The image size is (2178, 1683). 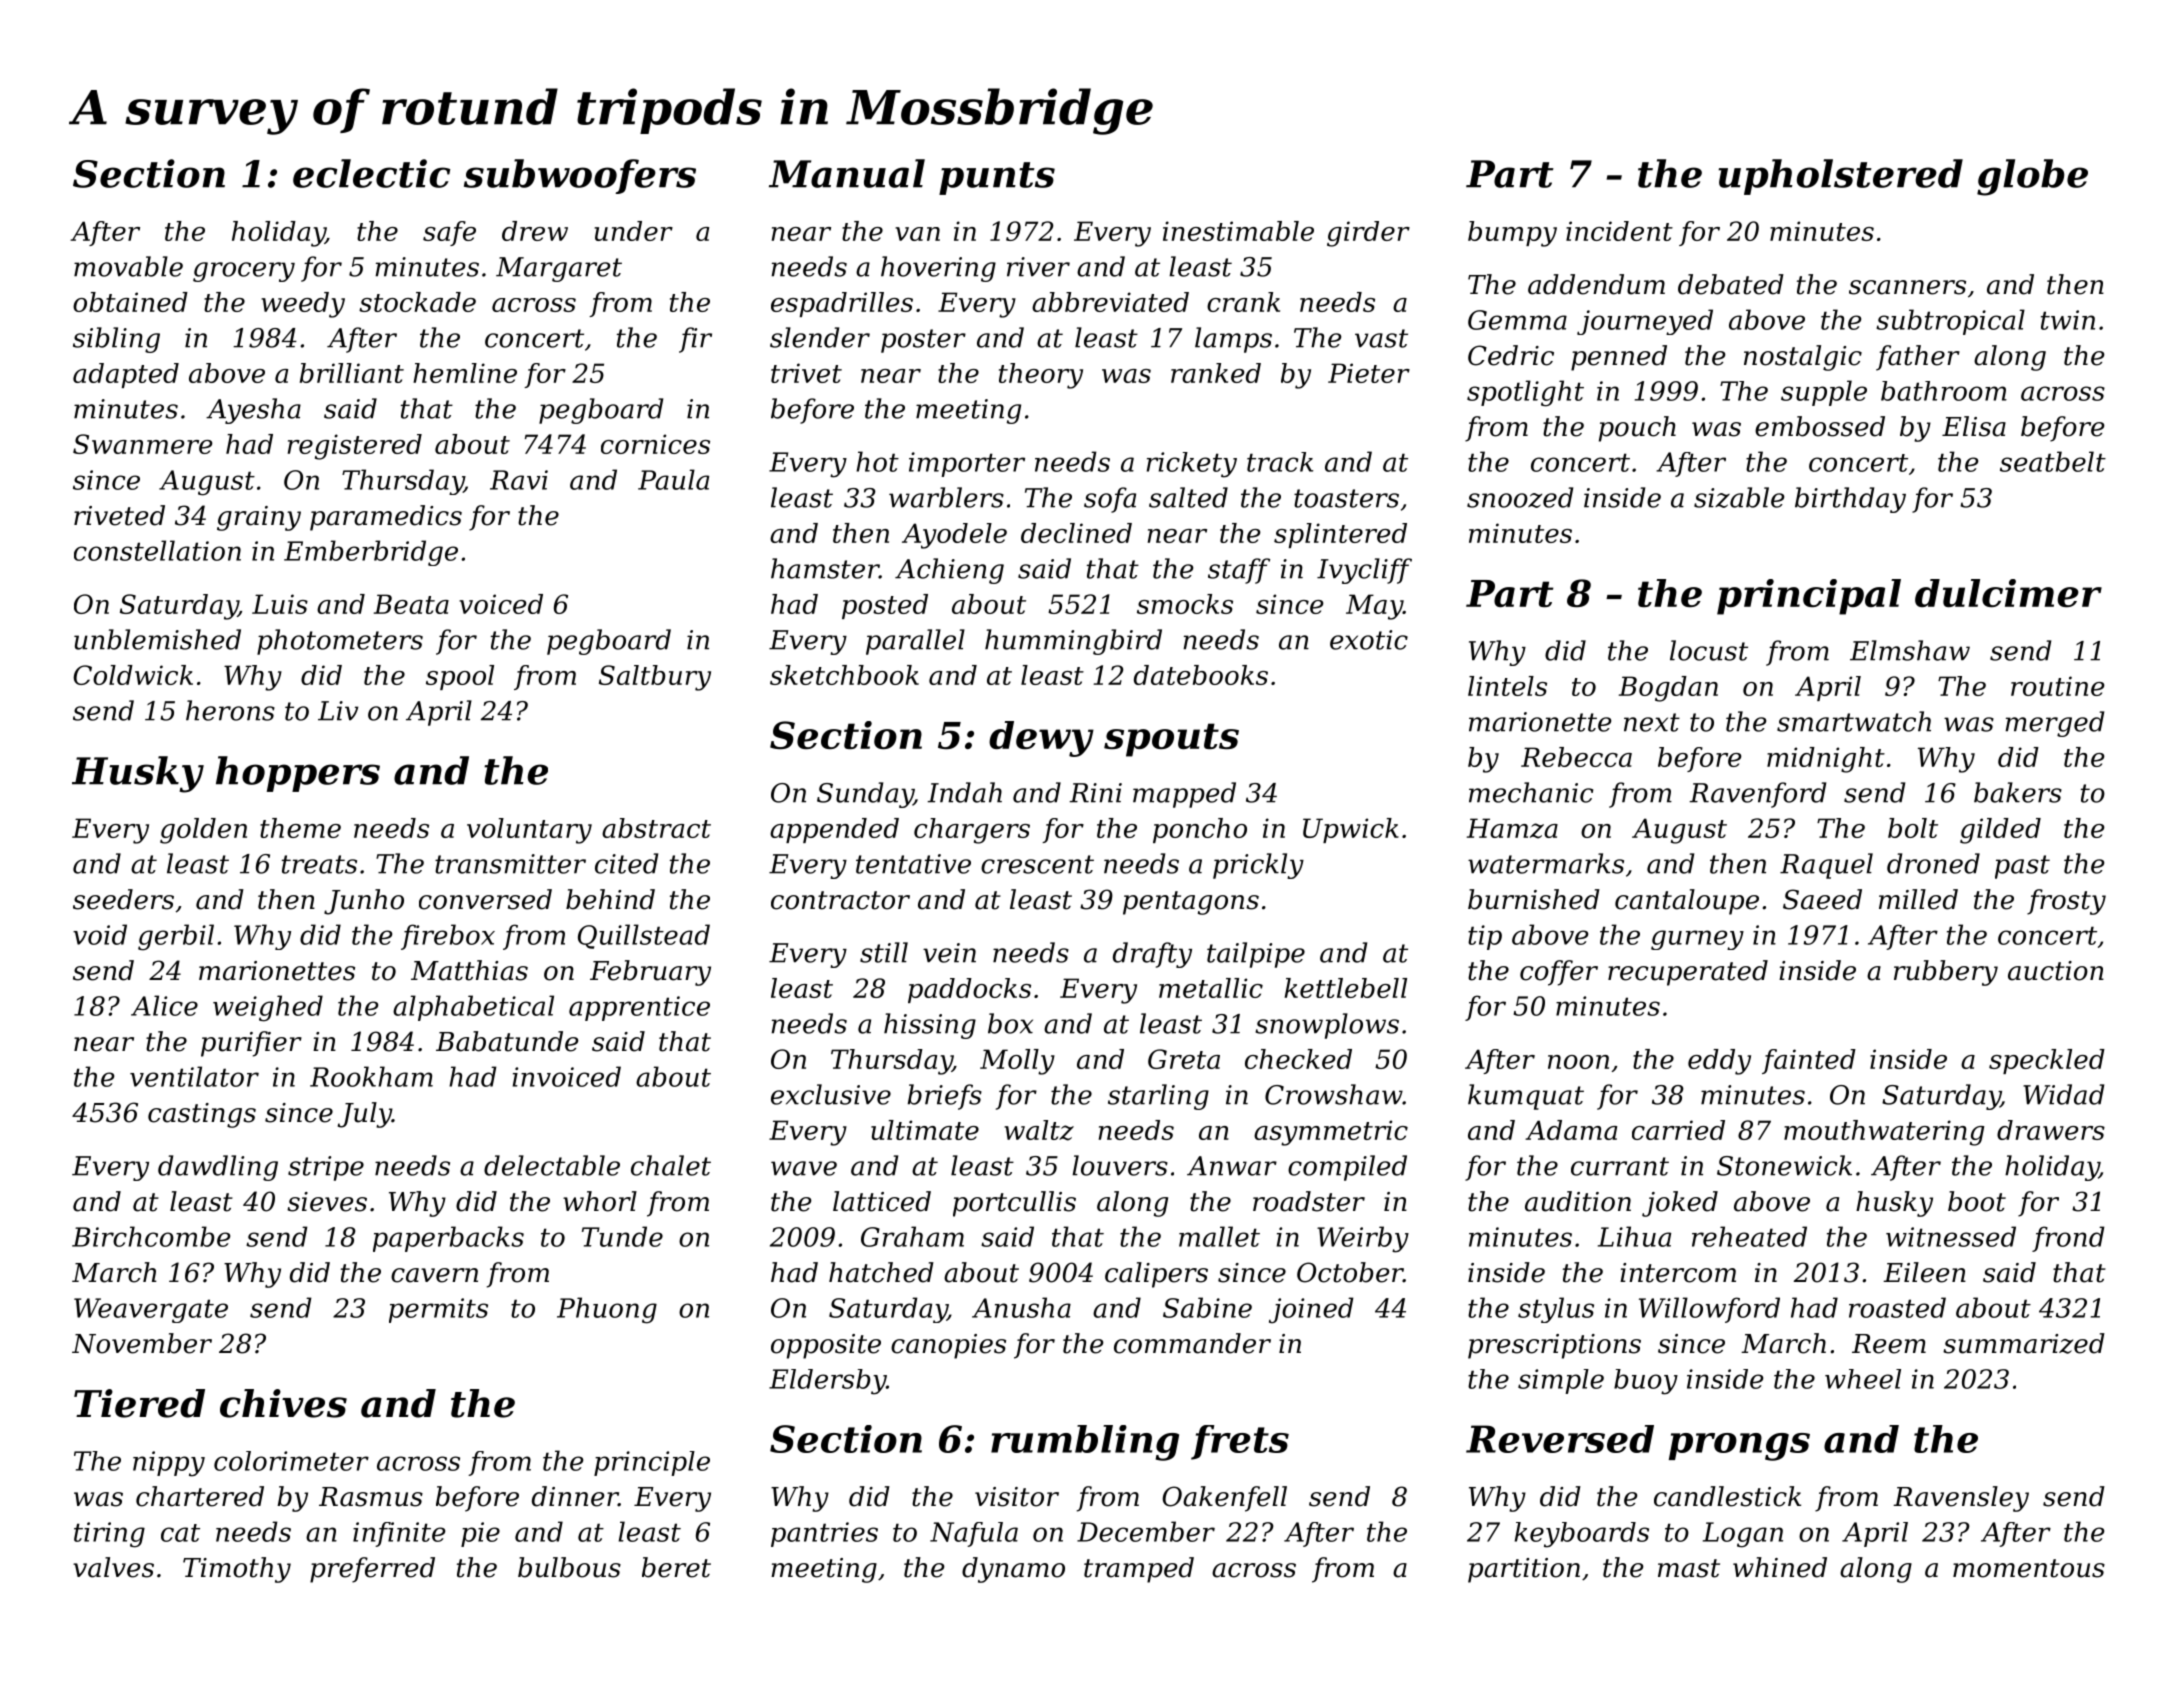 I want to click on mouthwatering, so click(x=1884, y=1133).
